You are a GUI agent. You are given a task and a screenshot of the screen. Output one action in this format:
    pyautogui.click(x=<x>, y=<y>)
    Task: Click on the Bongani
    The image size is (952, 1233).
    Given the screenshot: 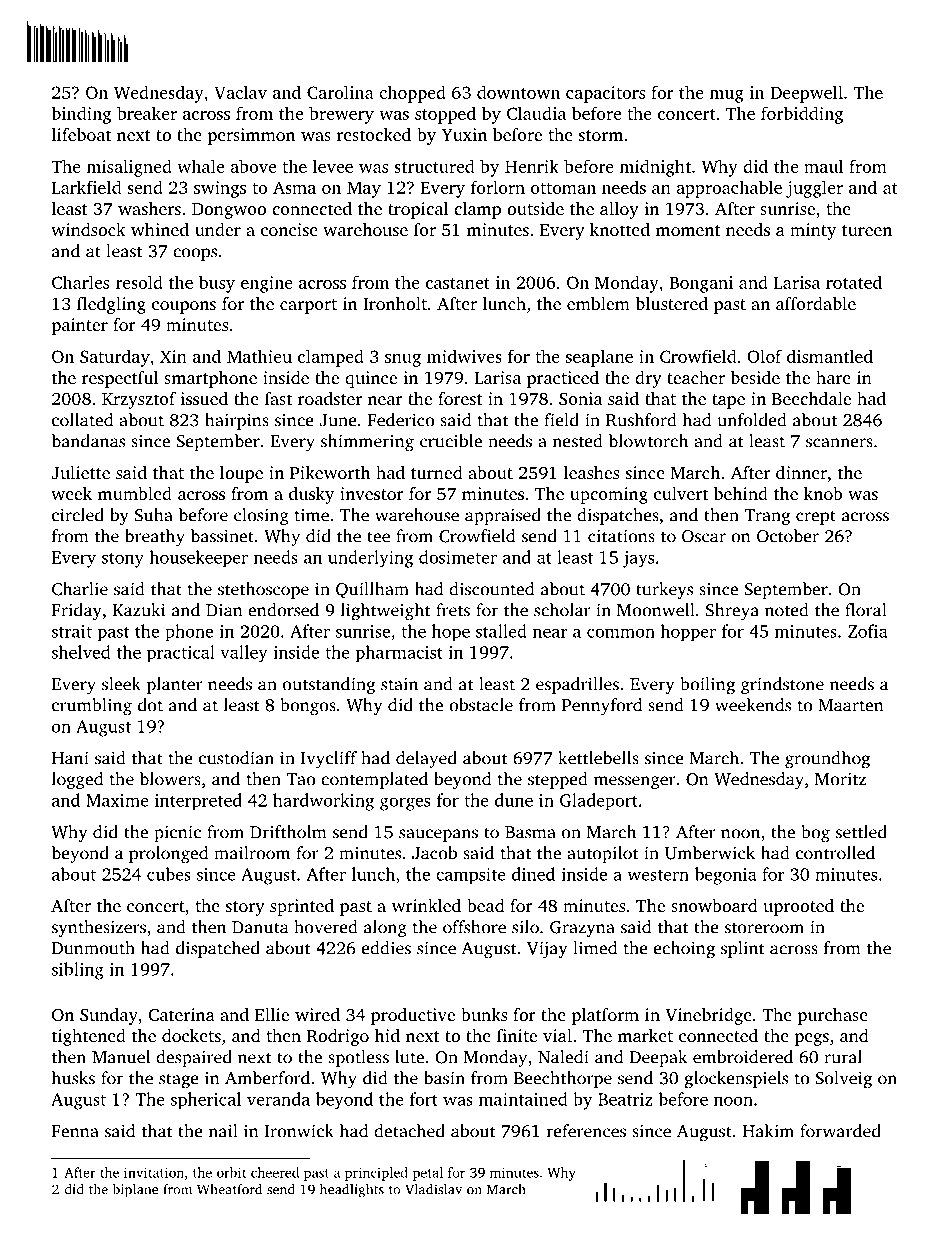 What is the action you would take?
    pyautogui.click(x=701, y=284)
